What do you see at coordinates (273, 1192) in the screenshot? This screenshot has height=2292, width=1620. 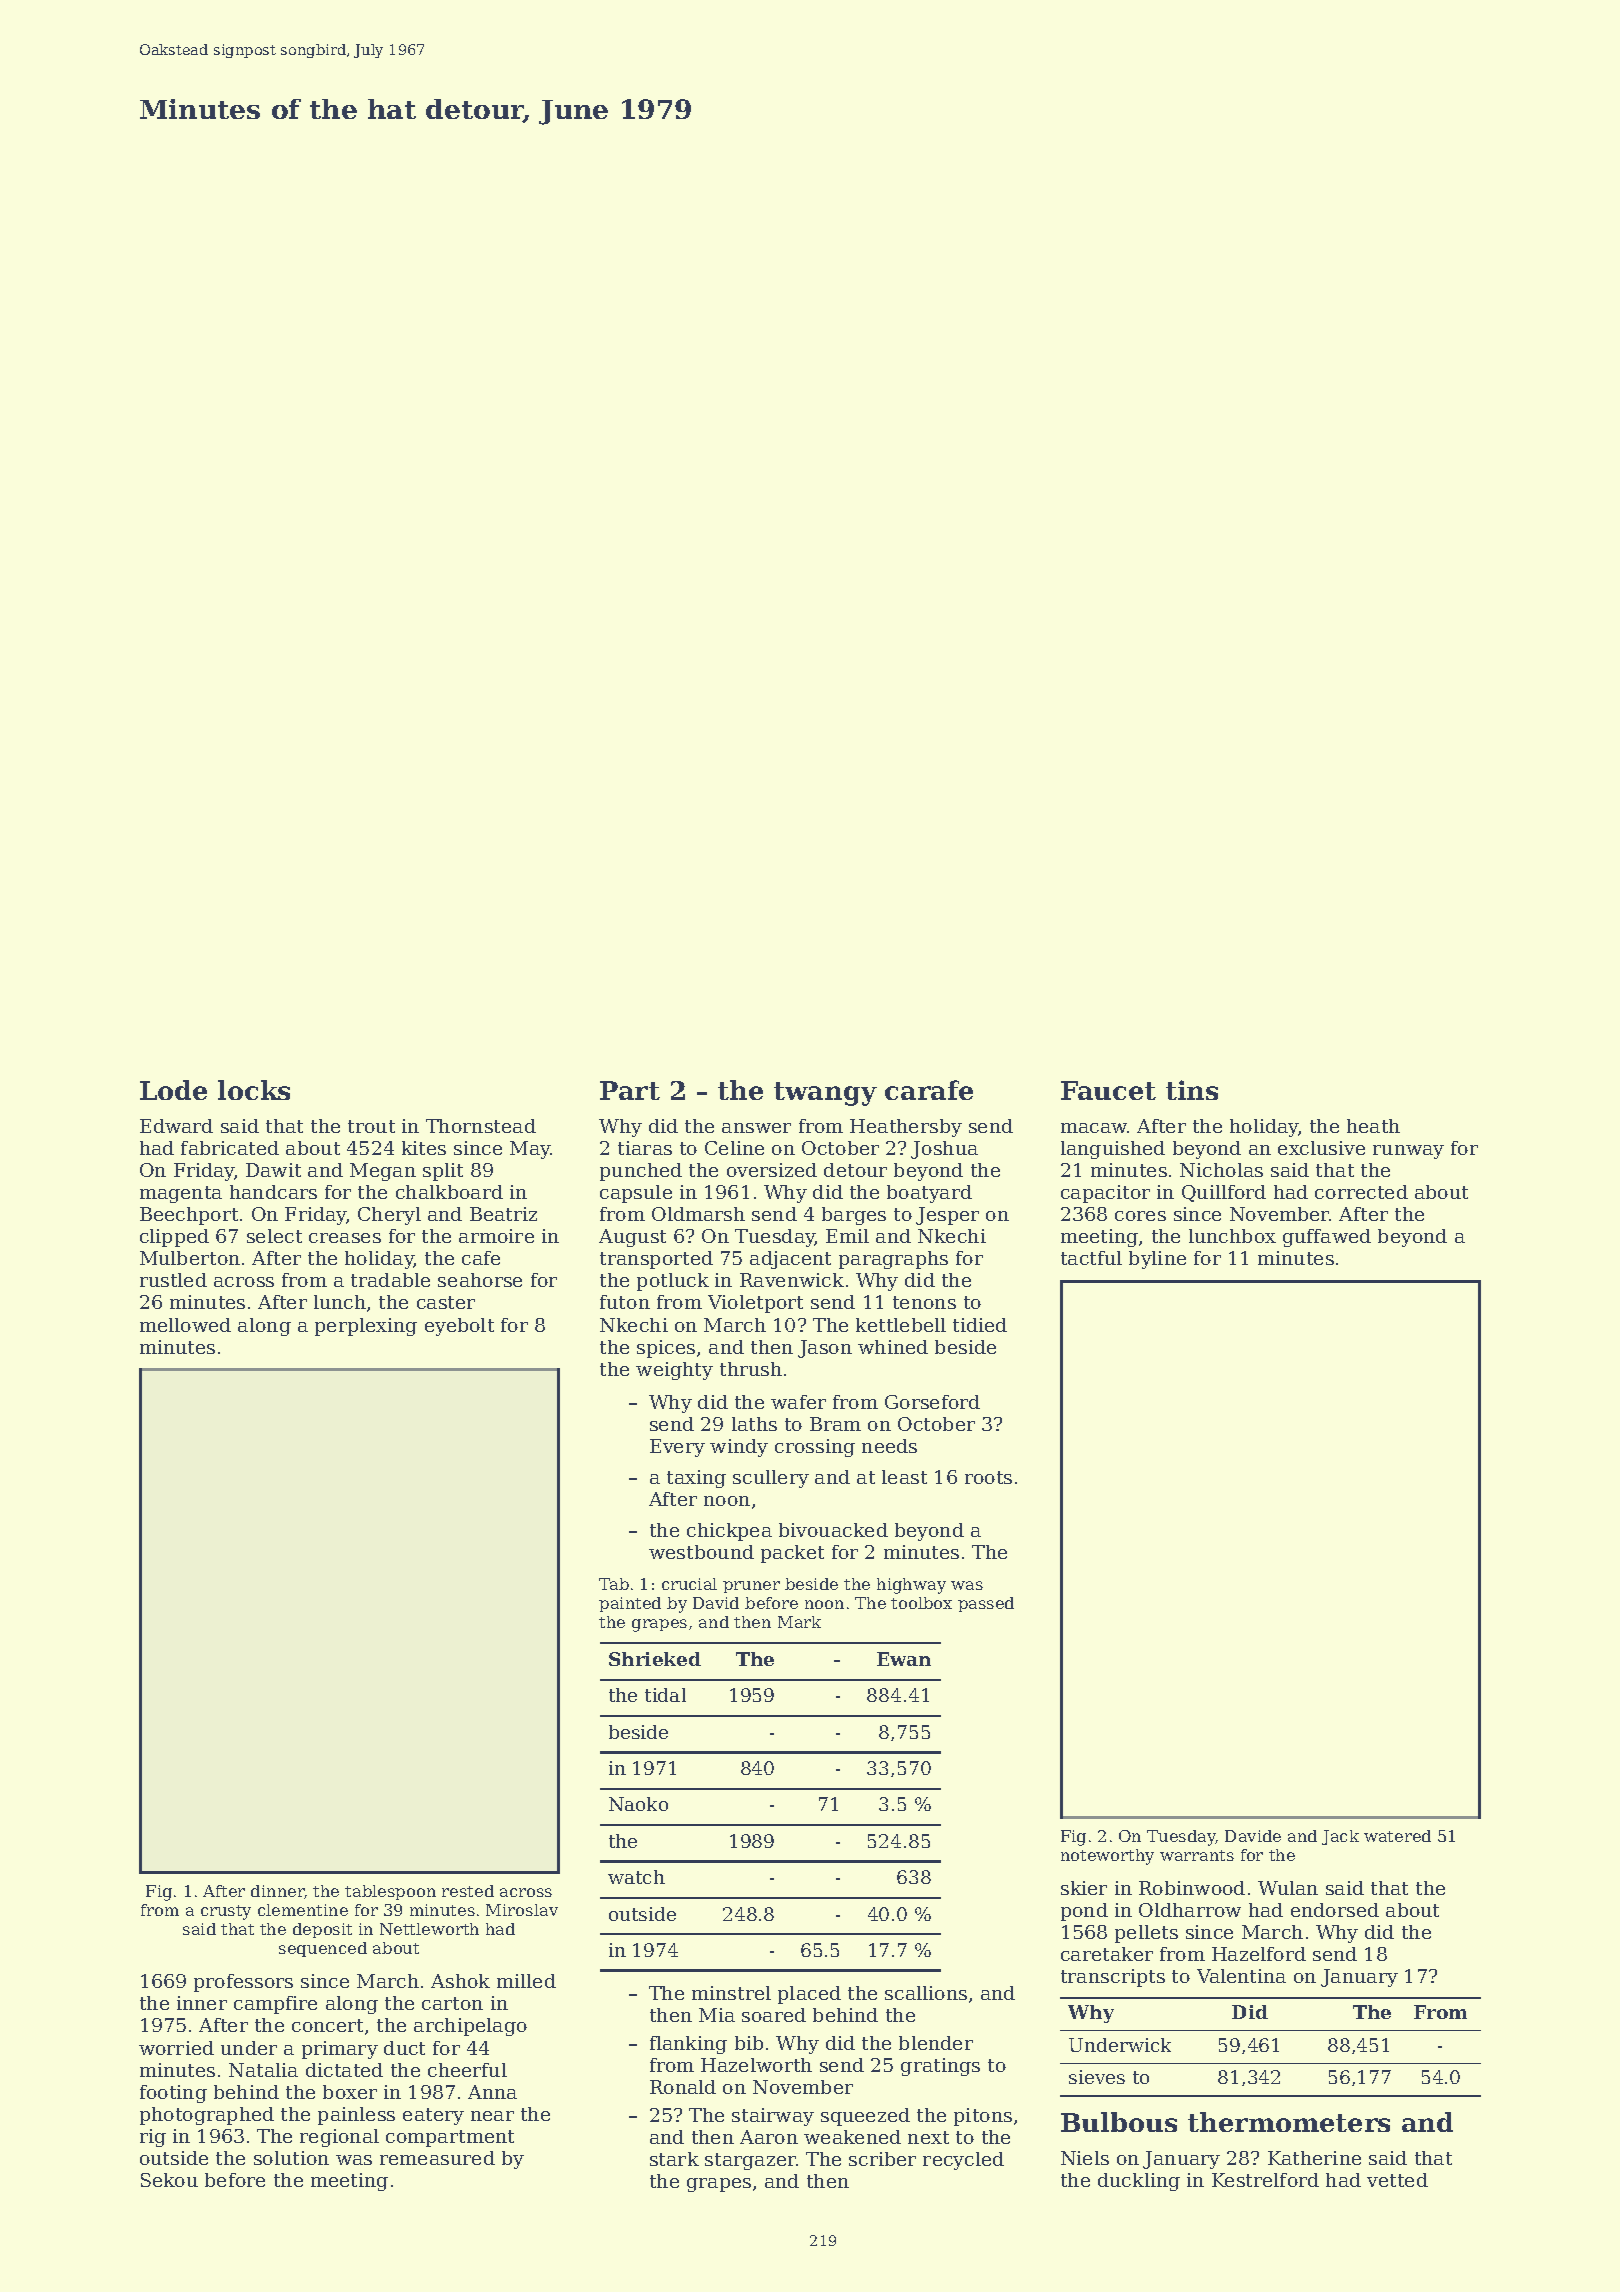 I see `handcars` at bounding box center [273, 1192].
